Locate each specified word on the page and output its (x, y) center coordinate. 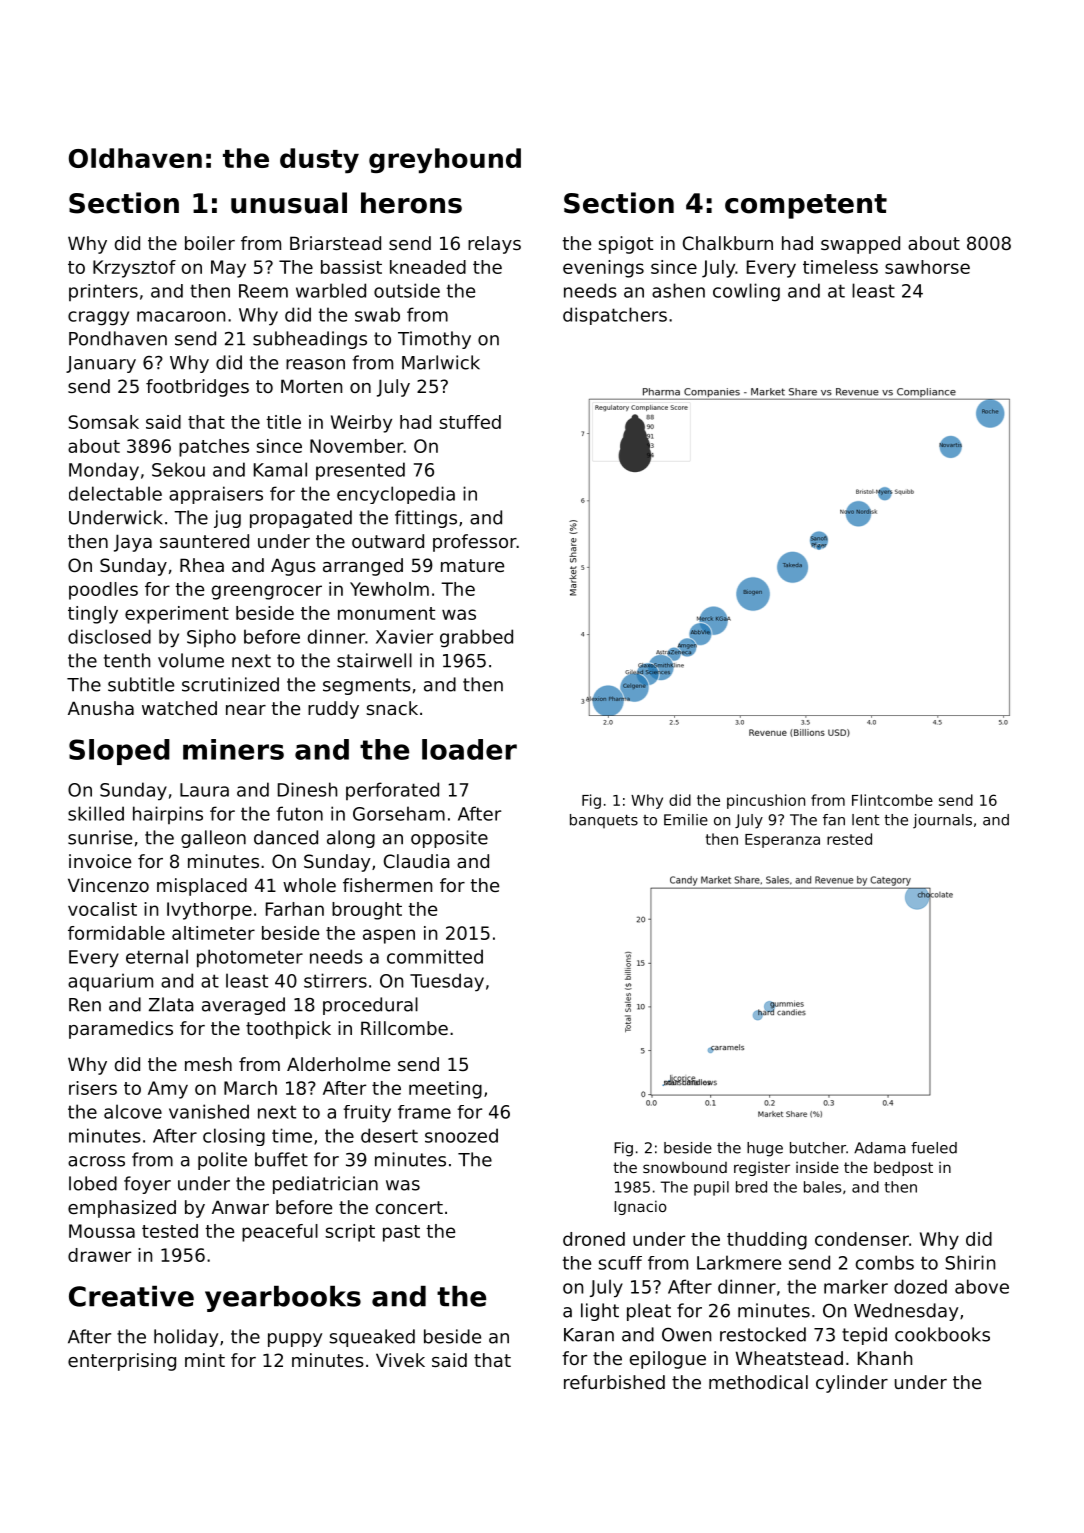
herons (411, 203)
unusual (289, 203)
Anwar (240, 1207)
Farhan (295, 909)
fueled (934, 1148)
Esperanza (782, 841)
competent (806, 206)
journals (942, 821)
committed (435, 956)
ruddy (333, 710)
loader (469, 749)
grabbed (476, 638)
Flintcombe (892, 800)
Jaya (133, 543)
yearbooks (283, 1299)
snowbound (685, 1167)
